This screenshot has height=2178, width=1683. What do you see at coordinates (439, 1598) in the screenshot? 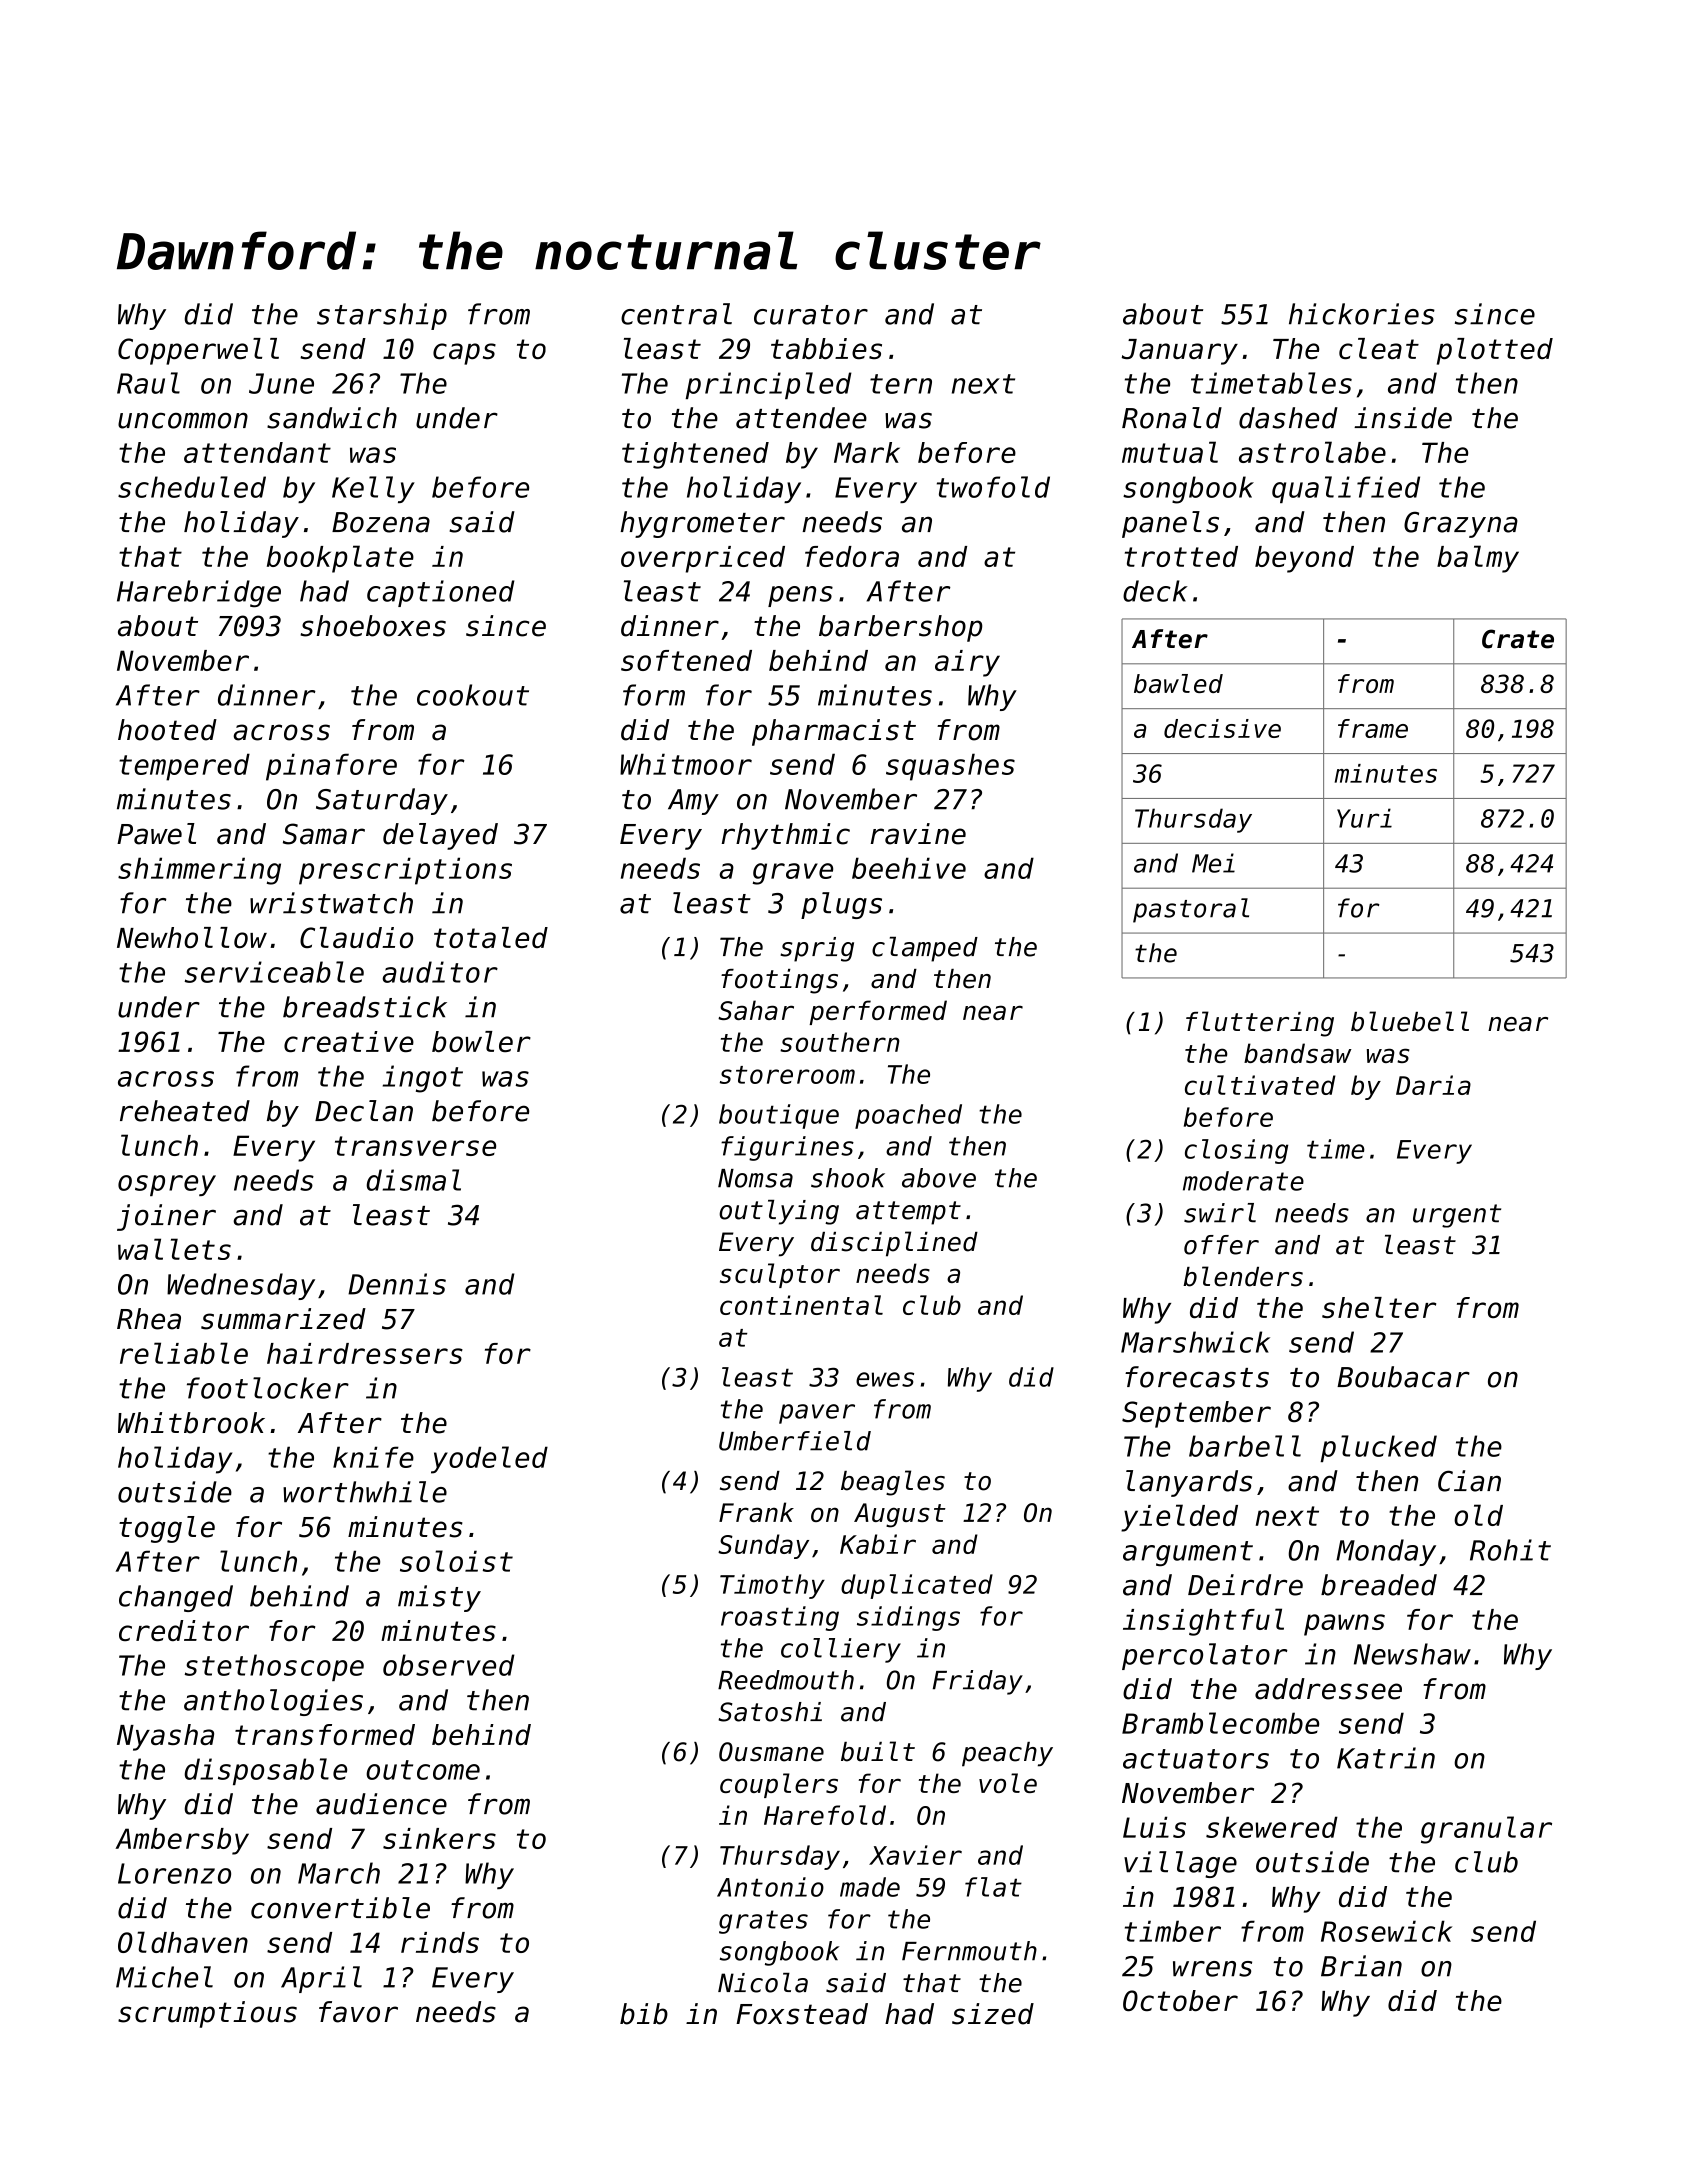
I see `misty` at bounding box center [439, 1598].
